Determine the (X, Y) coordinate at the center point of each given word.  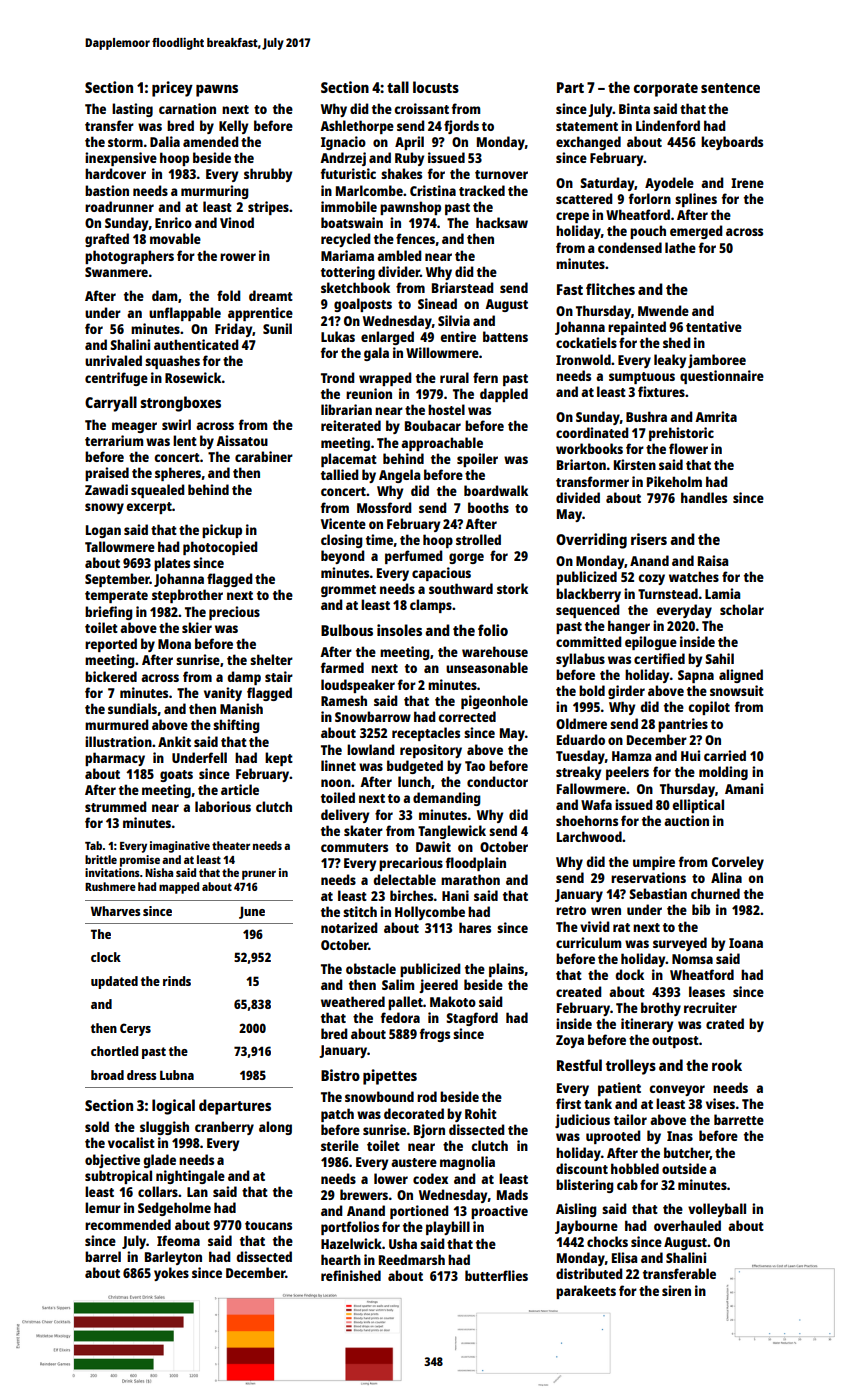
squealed (158, 491)
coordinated (592, 432)
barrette (739, 1119)
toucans (268, 1225)
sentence (730, 88)
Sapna (696, 676)
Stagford (472, 1019)
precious (234, 613)
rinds (177, 981)
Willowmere (442, 352)
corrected (467, 716)
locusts (436, 87)
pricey (172, 89)
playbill (448, 1228)
